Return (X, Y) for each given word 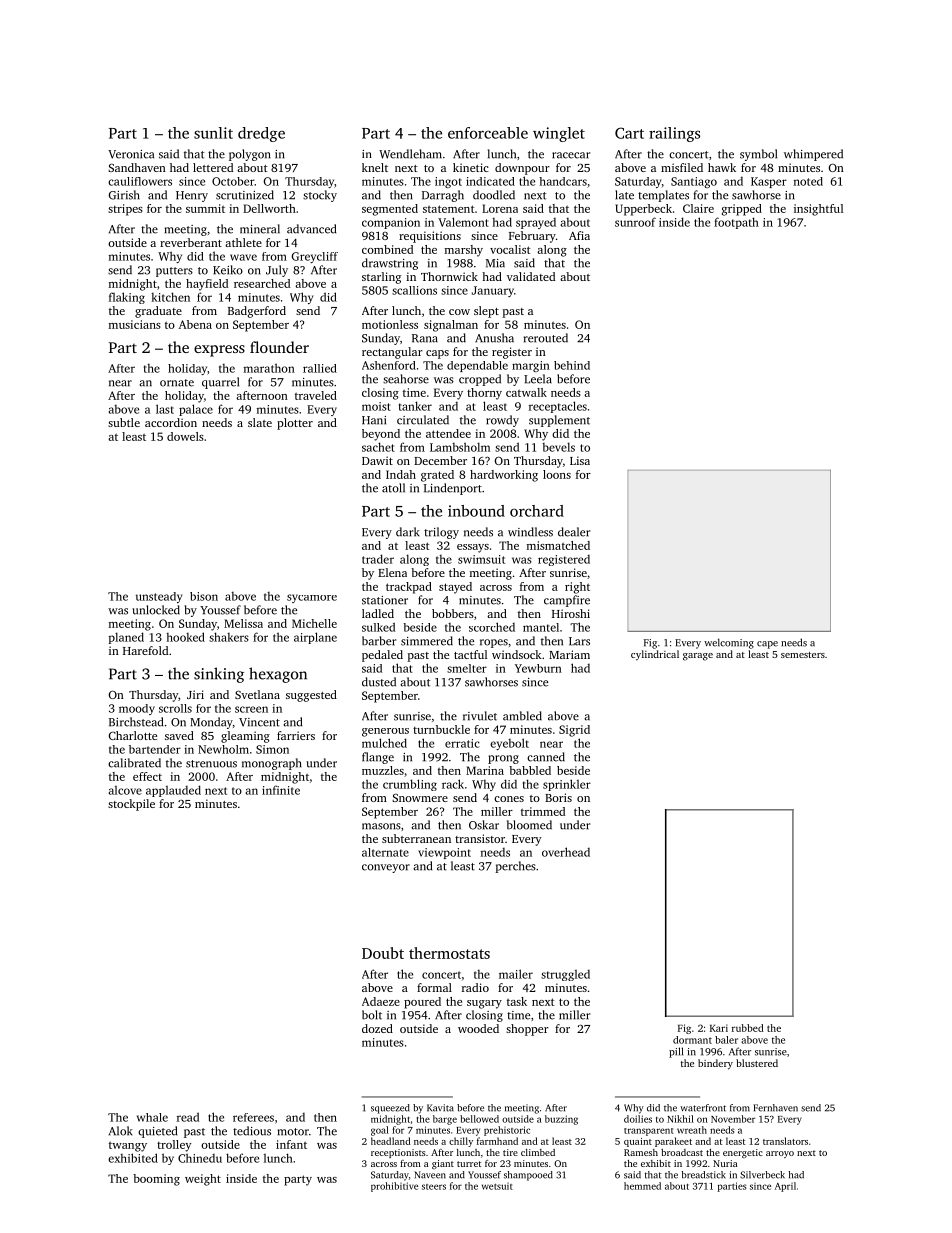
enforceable (488, 133)
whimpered (813, 155)
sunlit (213, 133)
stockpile (131, 805)
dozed (377, 1028)
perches (515, 867)
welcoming (729, 643)
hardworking (504, 476)
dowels (185, 436)
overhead (566, 852)
